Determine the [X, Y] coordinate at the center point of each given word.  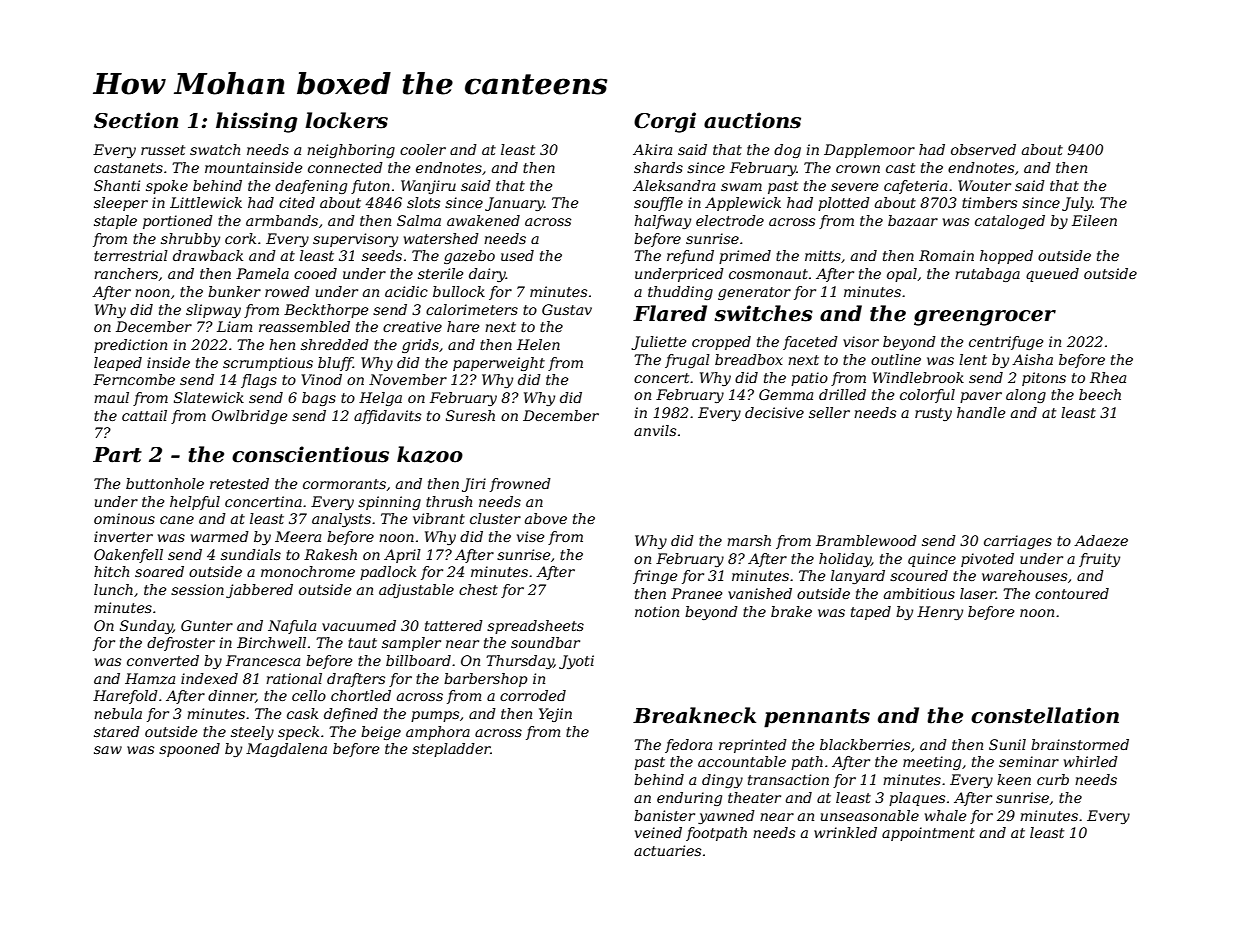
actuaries [667, 850]
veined [658, 832]
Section [136, 120]
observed [983, 149]
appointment [928, 834]
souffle [658, 204]
